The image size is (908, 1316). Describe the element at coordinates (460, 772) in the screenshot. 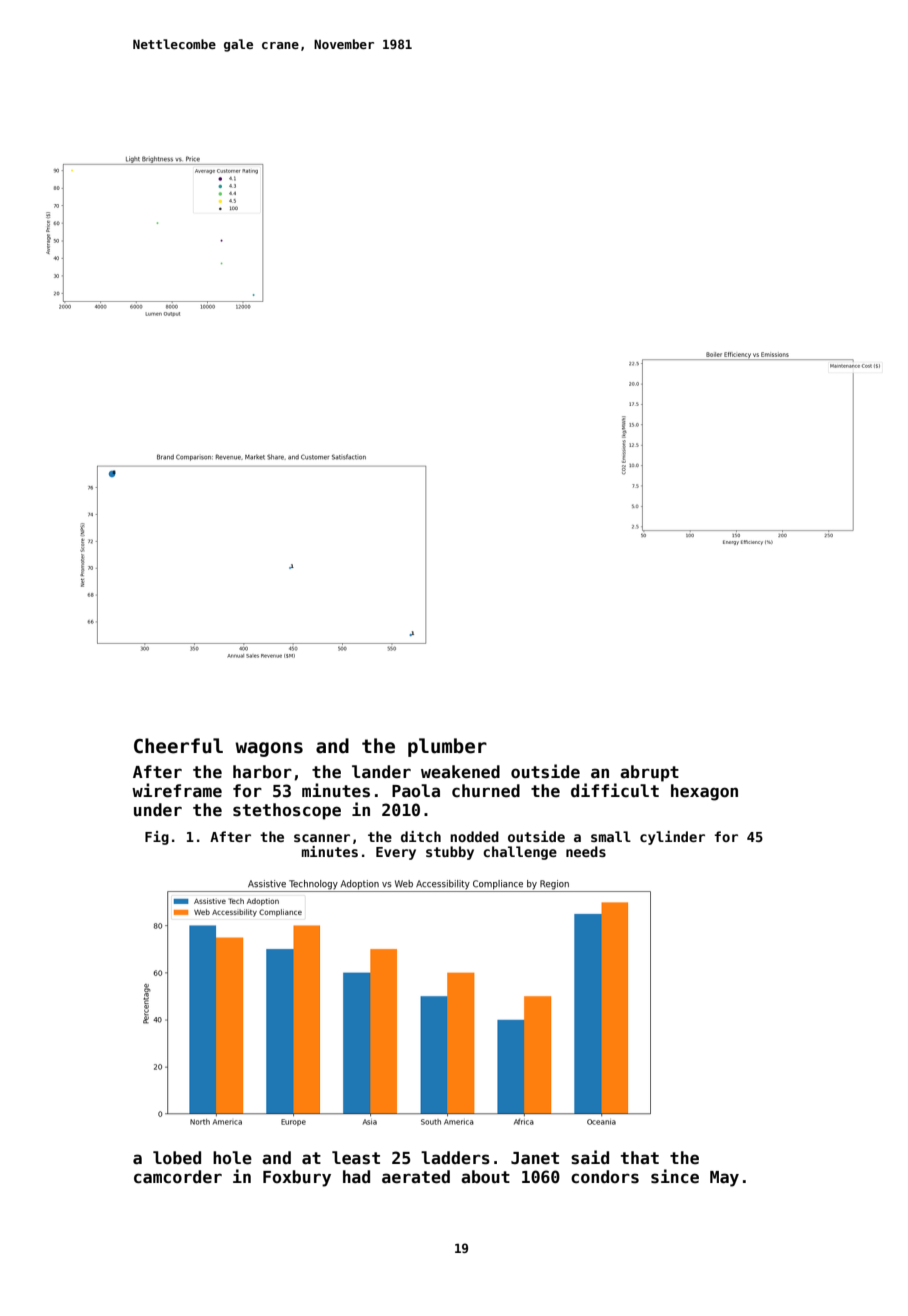

I see `weakened` at that location.
